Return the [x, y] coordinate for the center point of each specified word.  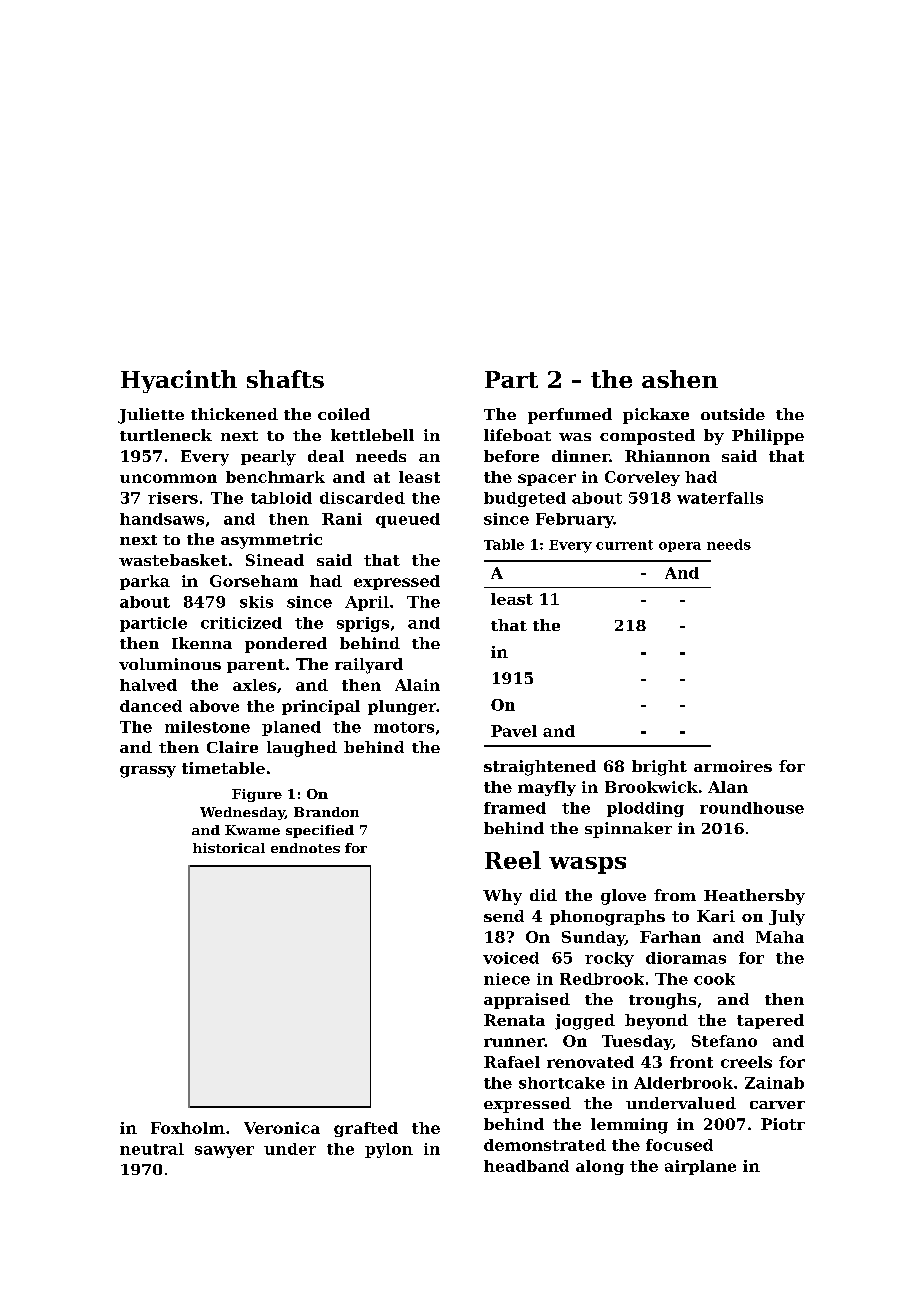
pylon [389, 1150]
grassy [148, 772]
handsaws [162, 519]
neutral [152, 1149]
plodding [645, 809]
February [574, 520]
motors [404, 727]
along [600, 1167]
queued [408, 520]
